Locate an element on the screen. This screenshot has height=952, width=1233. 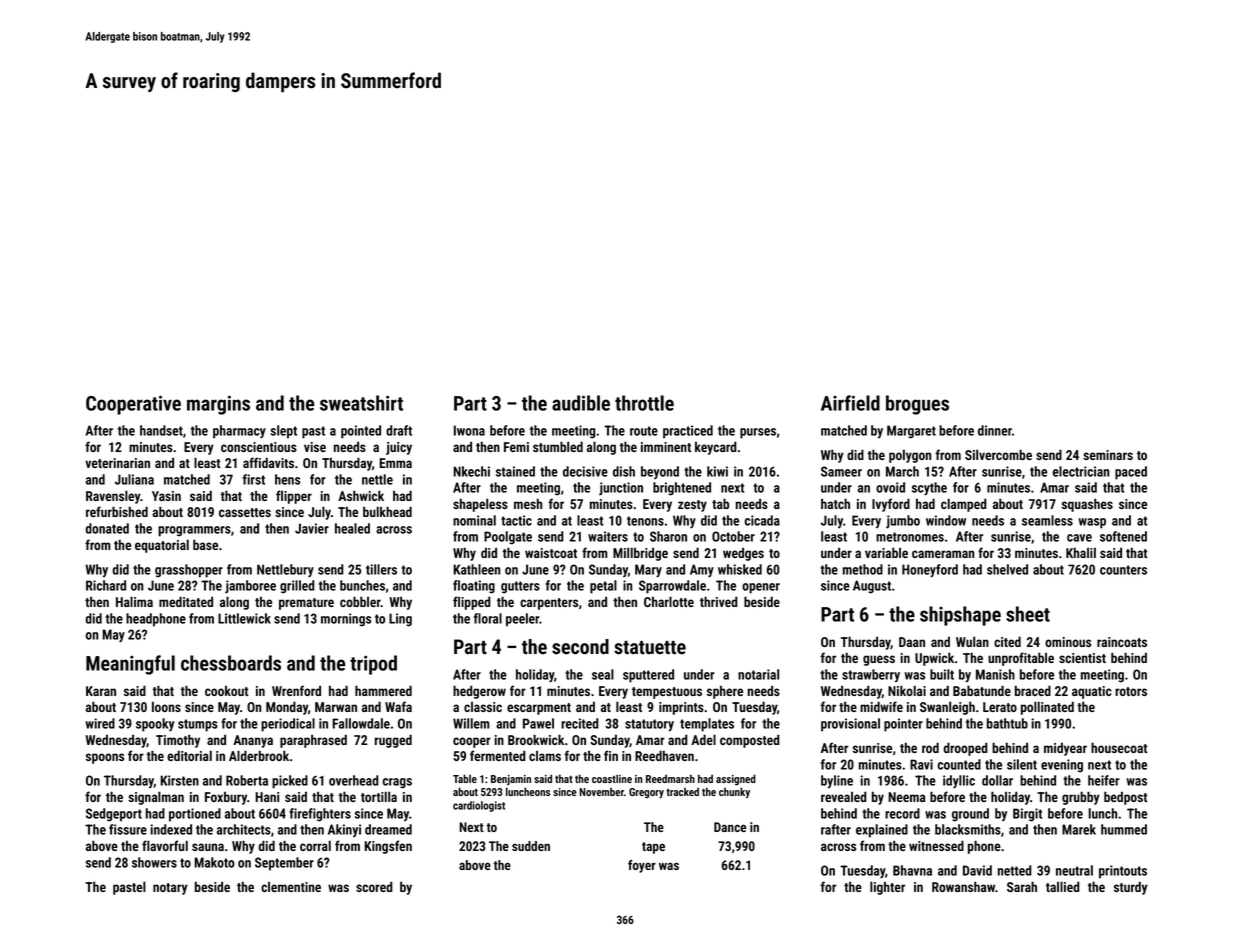
foyer is located at coordinates (642, 866).
